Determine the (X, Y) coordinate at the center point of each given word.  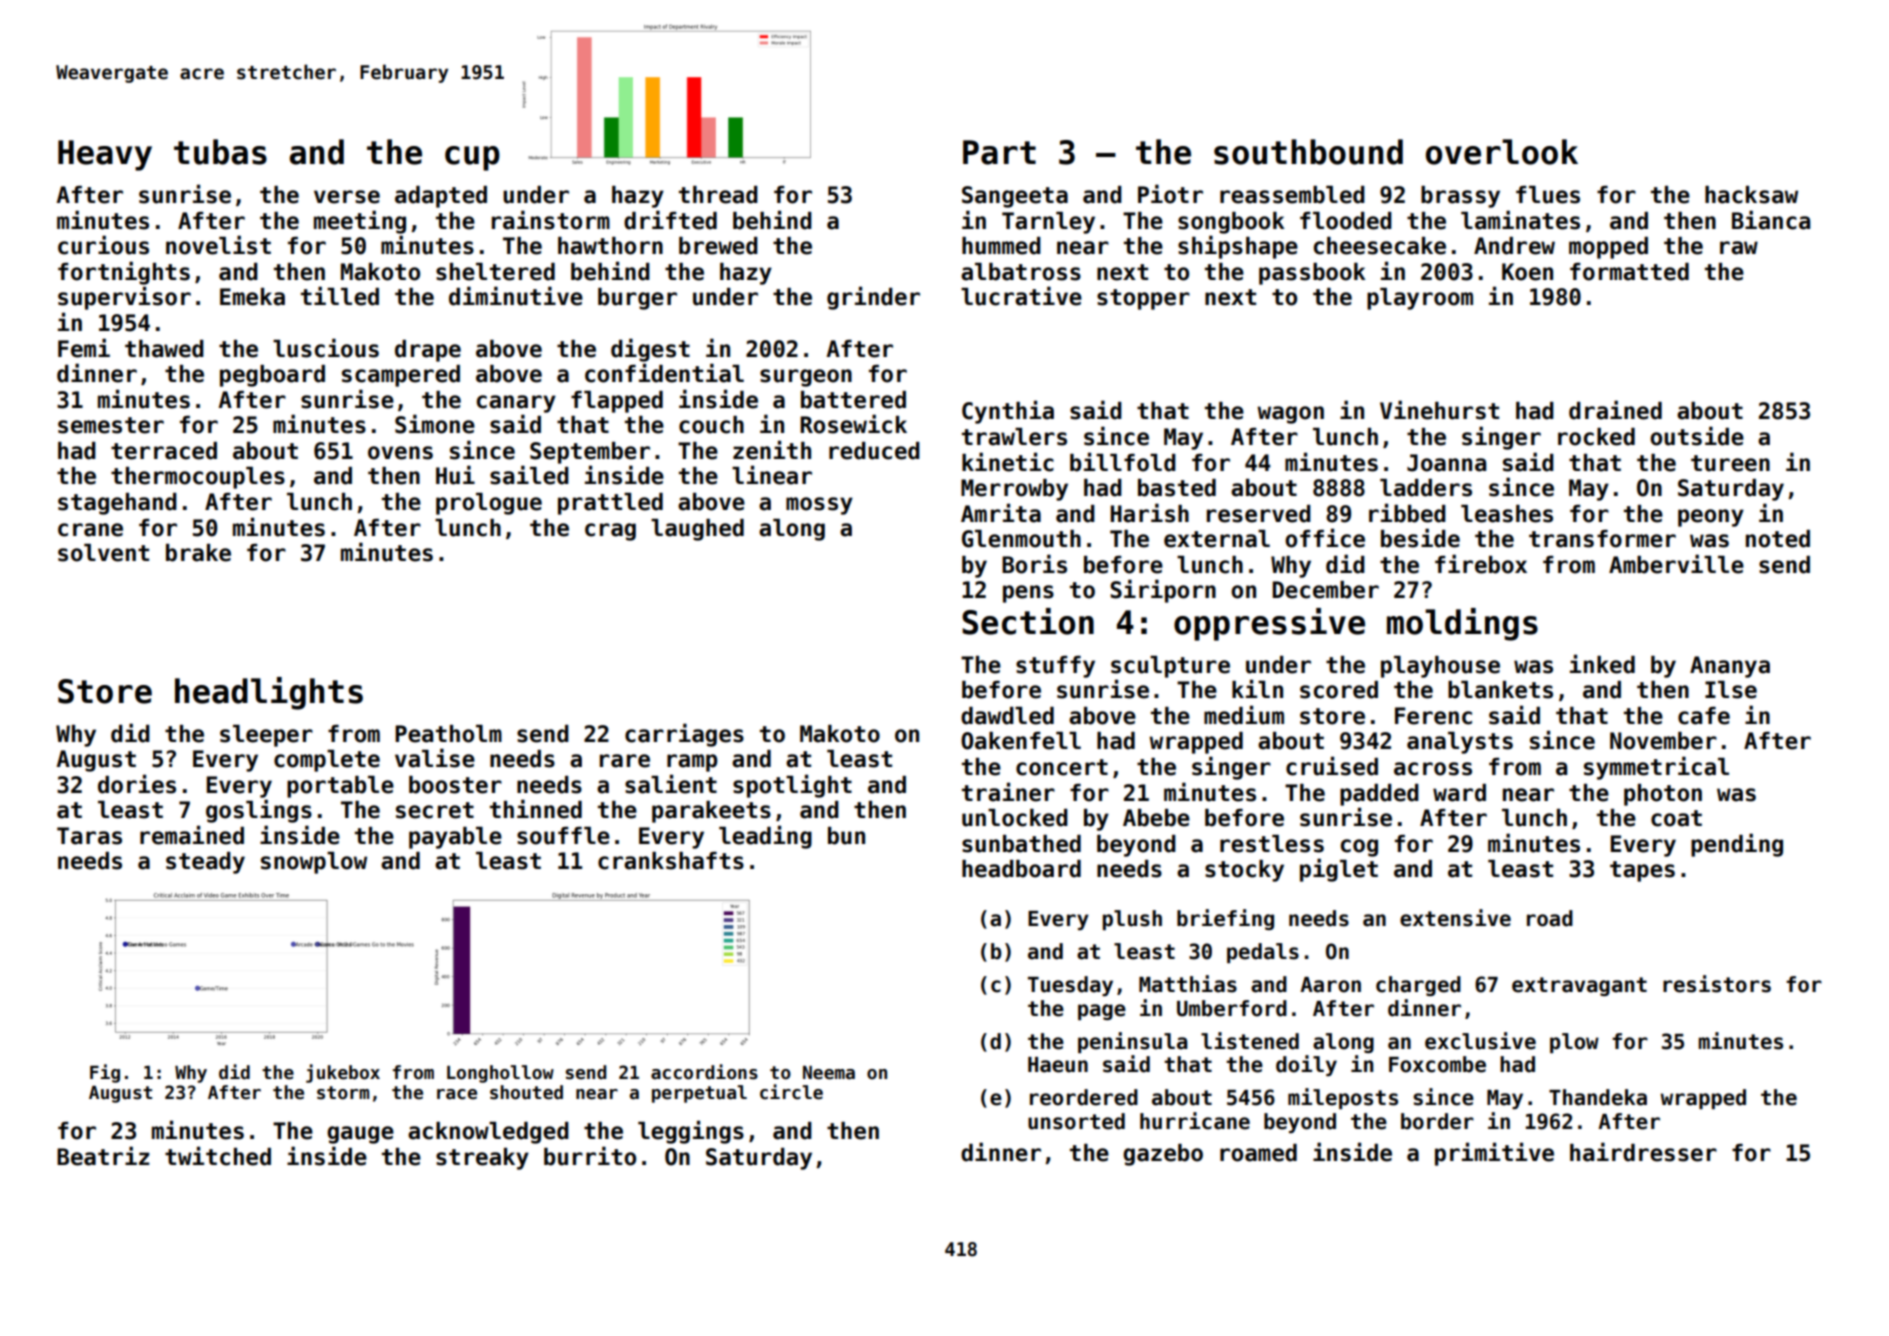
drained (1615, 410)
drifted (670, 220)
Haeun (1058, 1065)
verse (347, 197)
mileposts (1343, 1098)
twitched (218, 1156)
